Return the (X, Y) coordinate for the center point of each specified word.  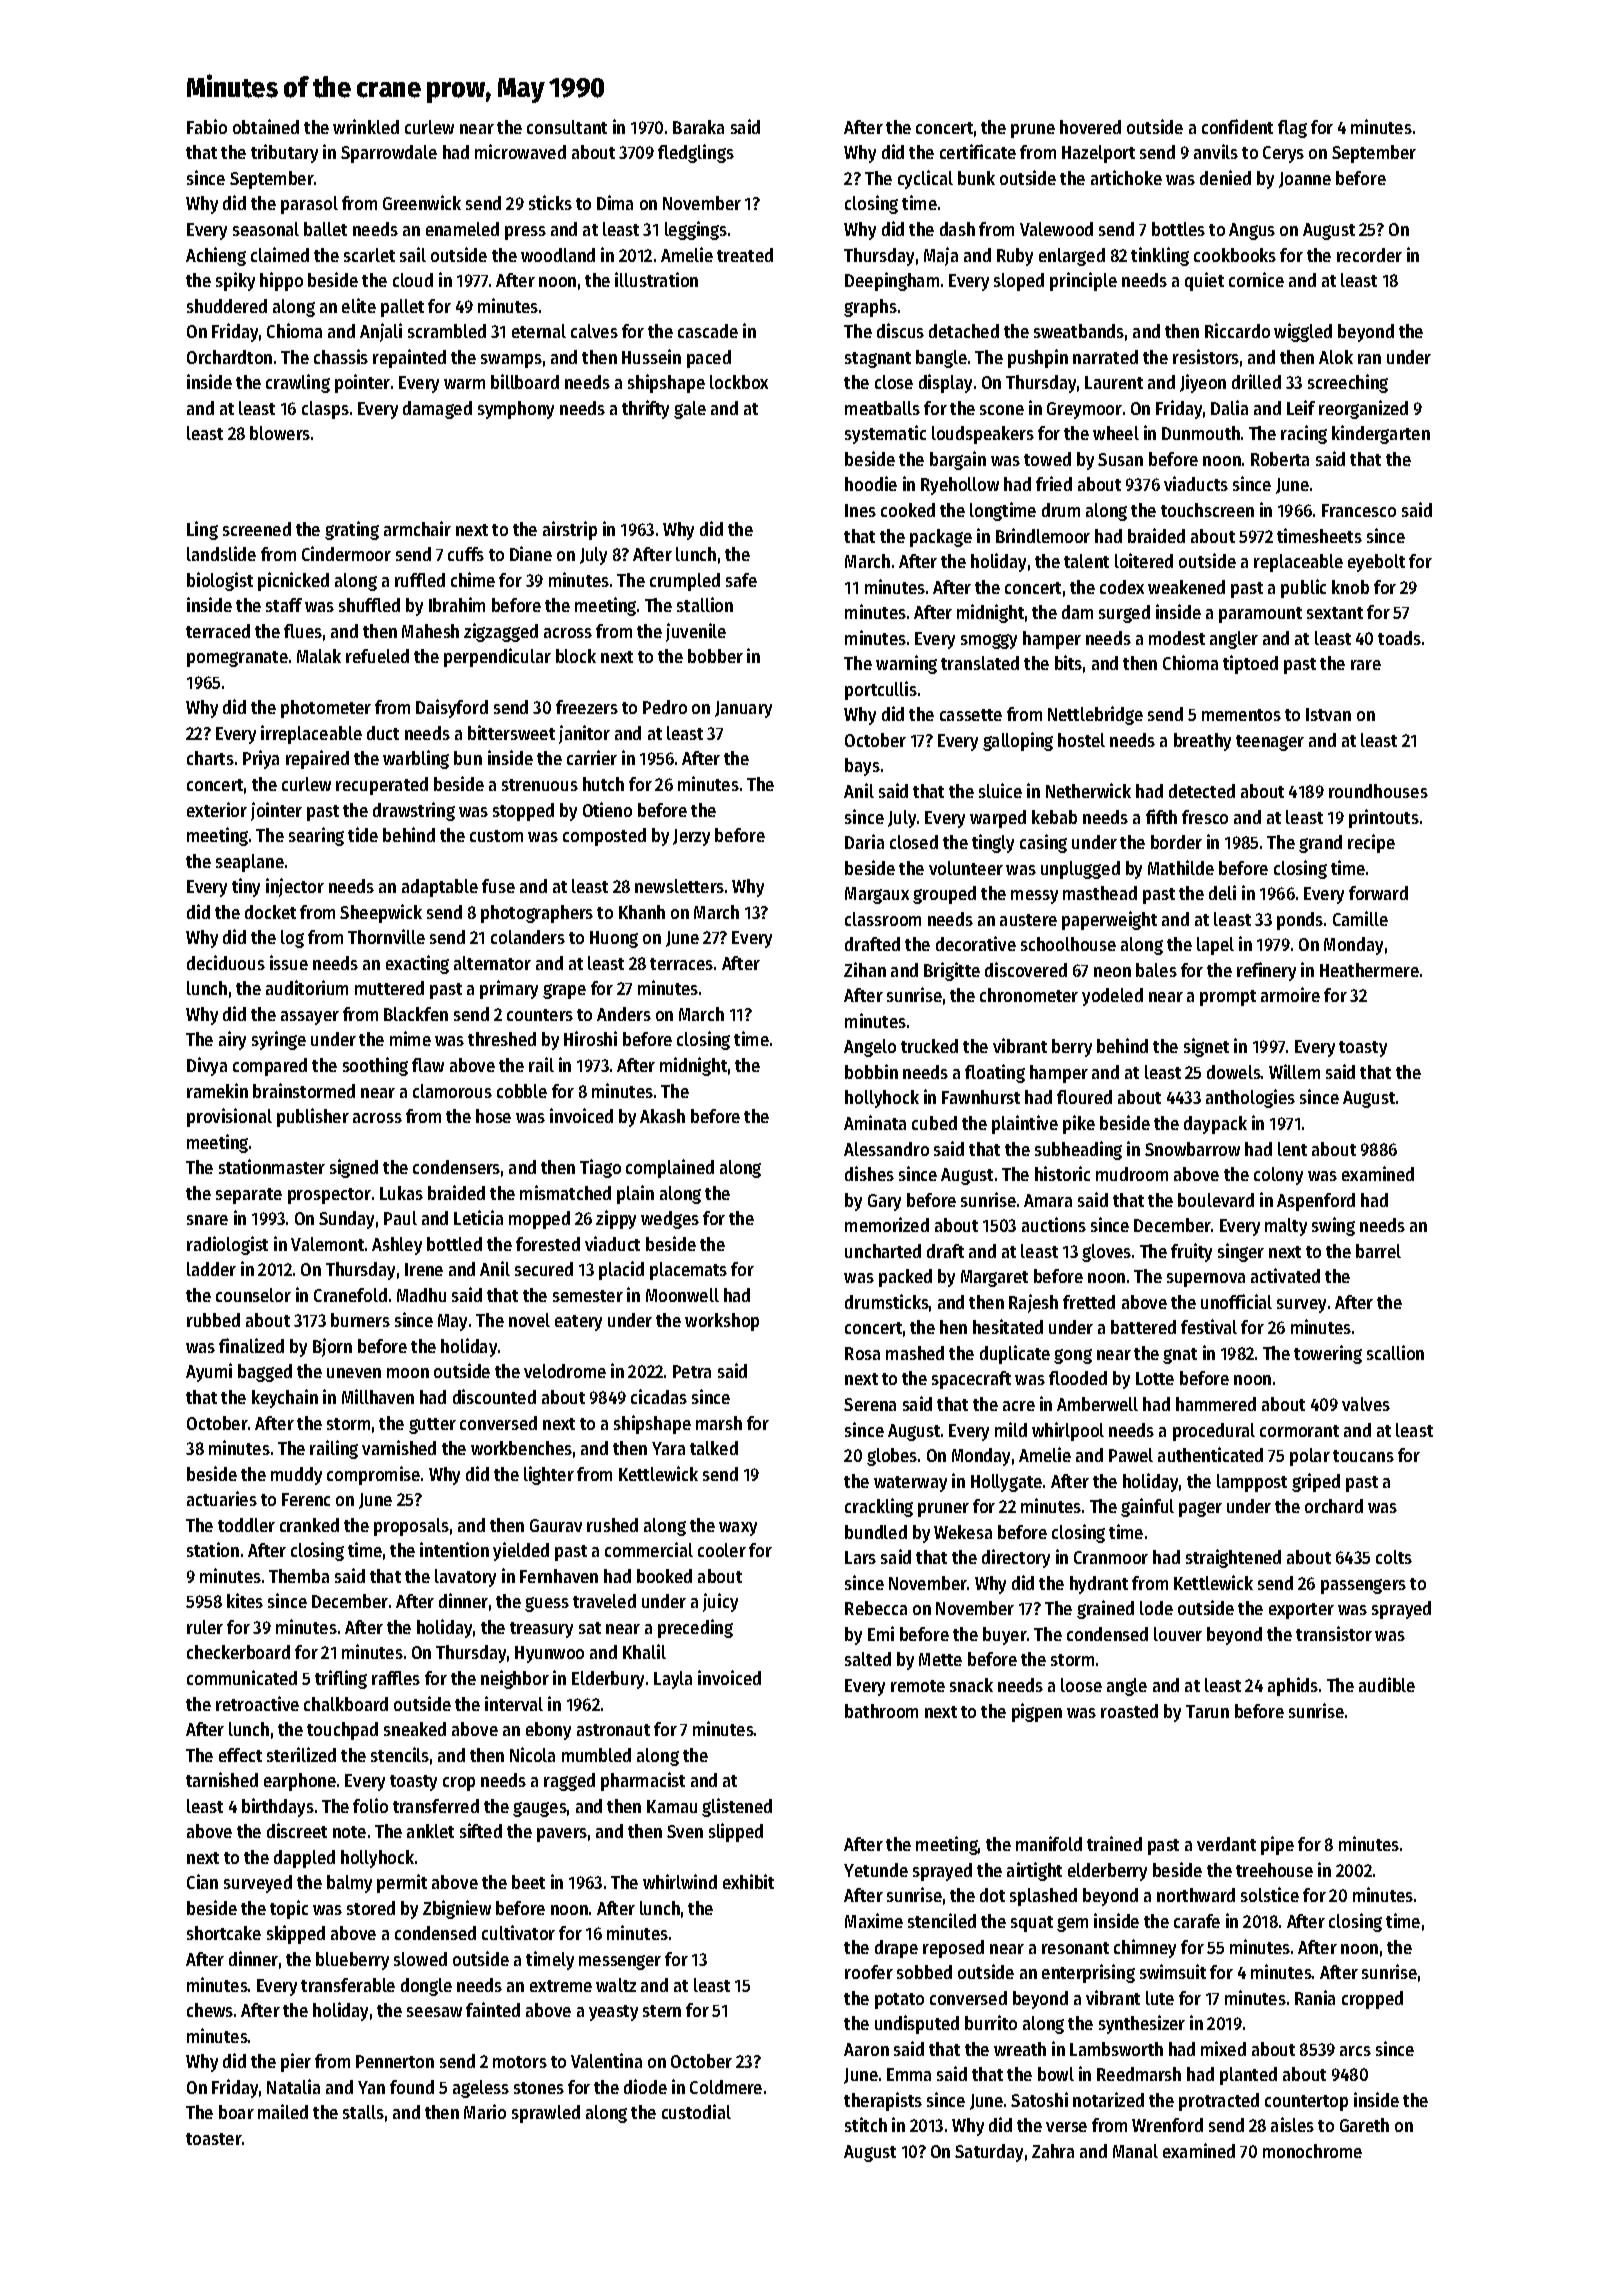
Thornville (386, 936)
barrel (1378, 1251)
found (412, 2087)
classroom (883, 919)
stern (662, 2011)
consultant (567, 127)
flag (1292, 129)
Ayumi (209, 1372)
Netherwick (1088, 790)
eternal (539, 331)
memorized (887, 1224)
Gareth (1364, 2125)
